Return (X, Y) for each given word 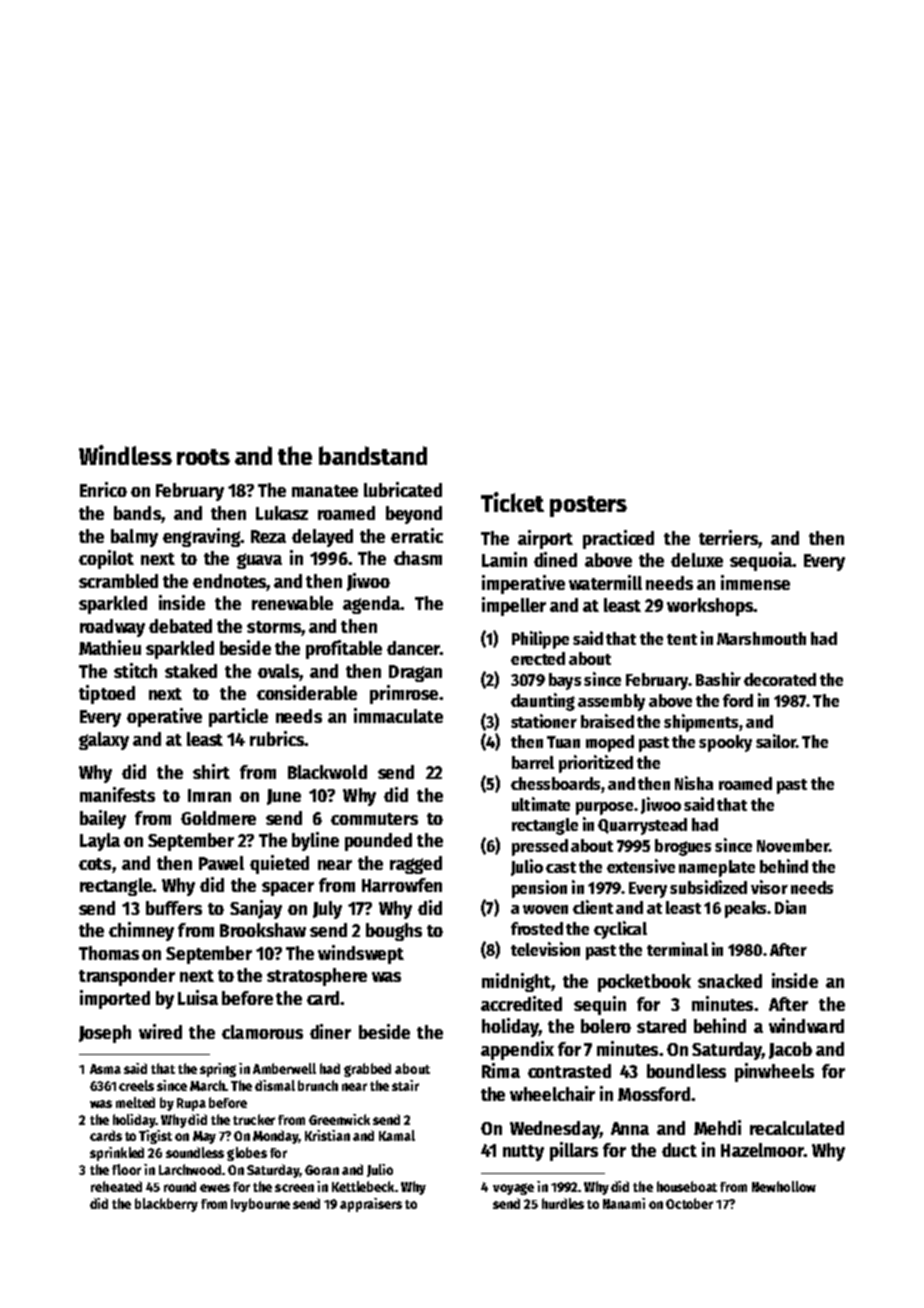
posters (588, 506)
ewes (215, 1188)
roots (203, 457)
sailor (776, 741)
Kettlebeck (363, 1186)
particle (238, 717)
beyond (414, 515)
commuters (374, 819)
